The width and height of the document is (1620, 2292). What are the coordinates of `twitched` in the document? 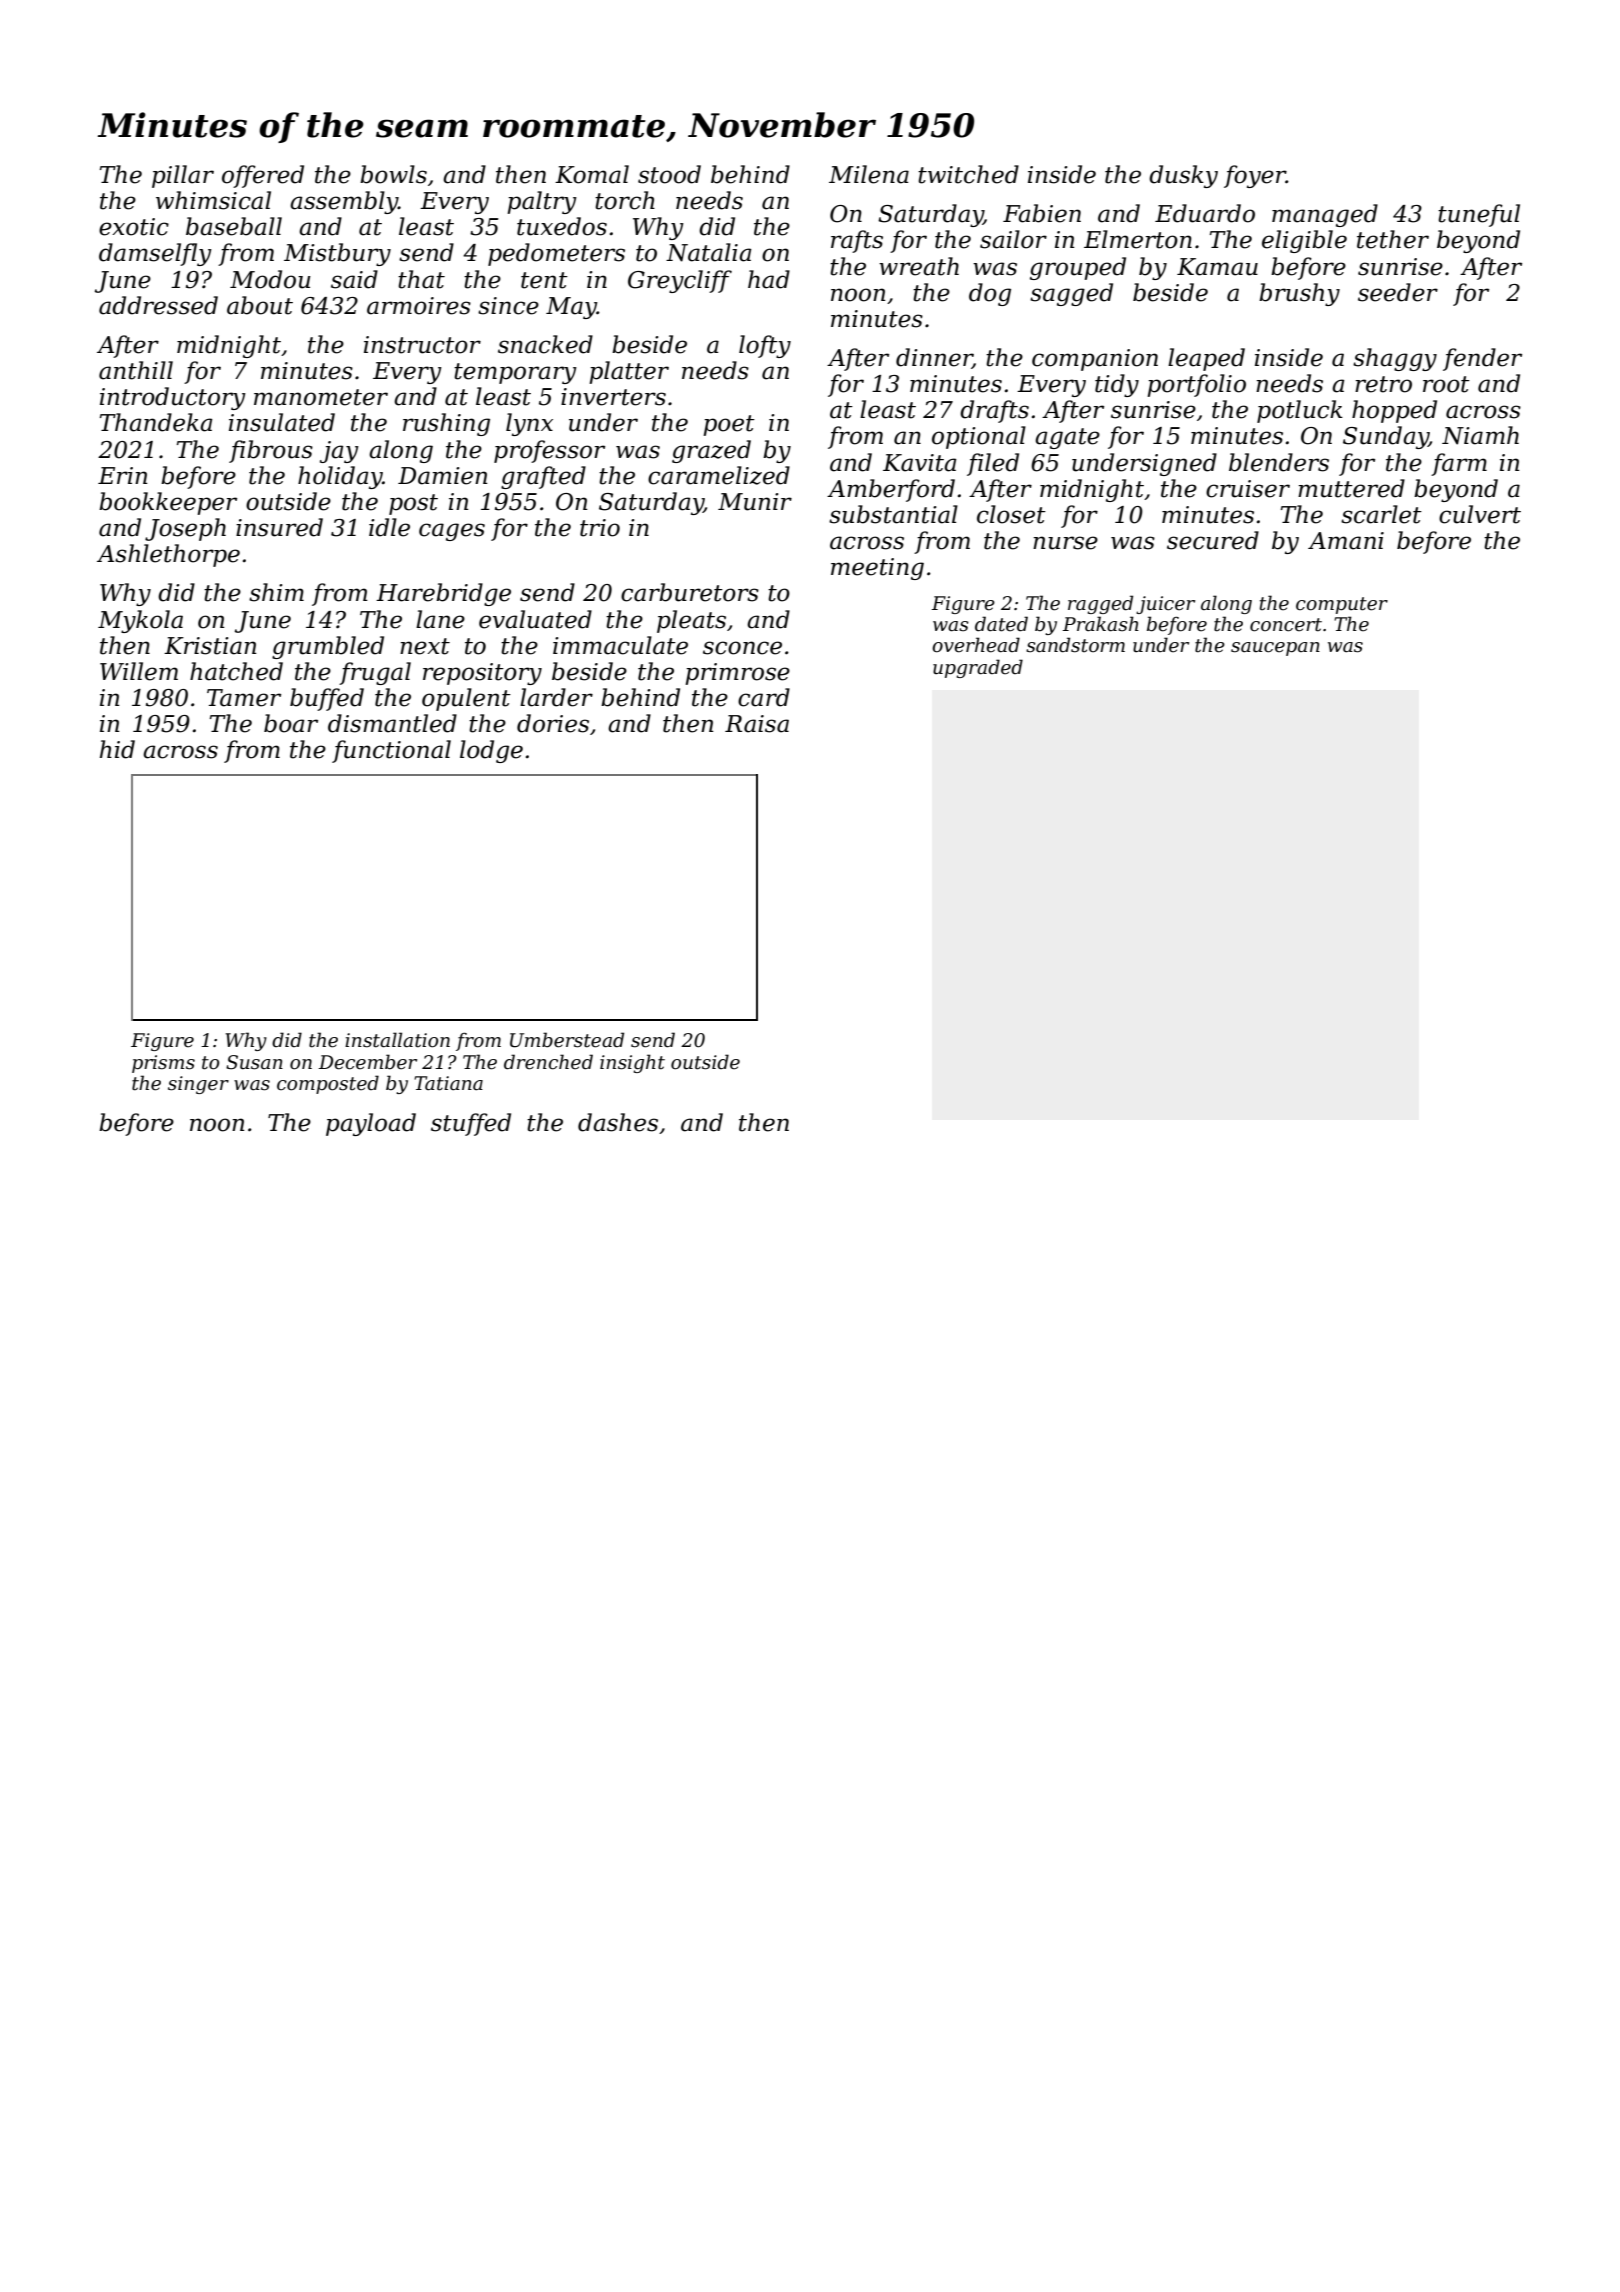 It's located at (968, 174).
